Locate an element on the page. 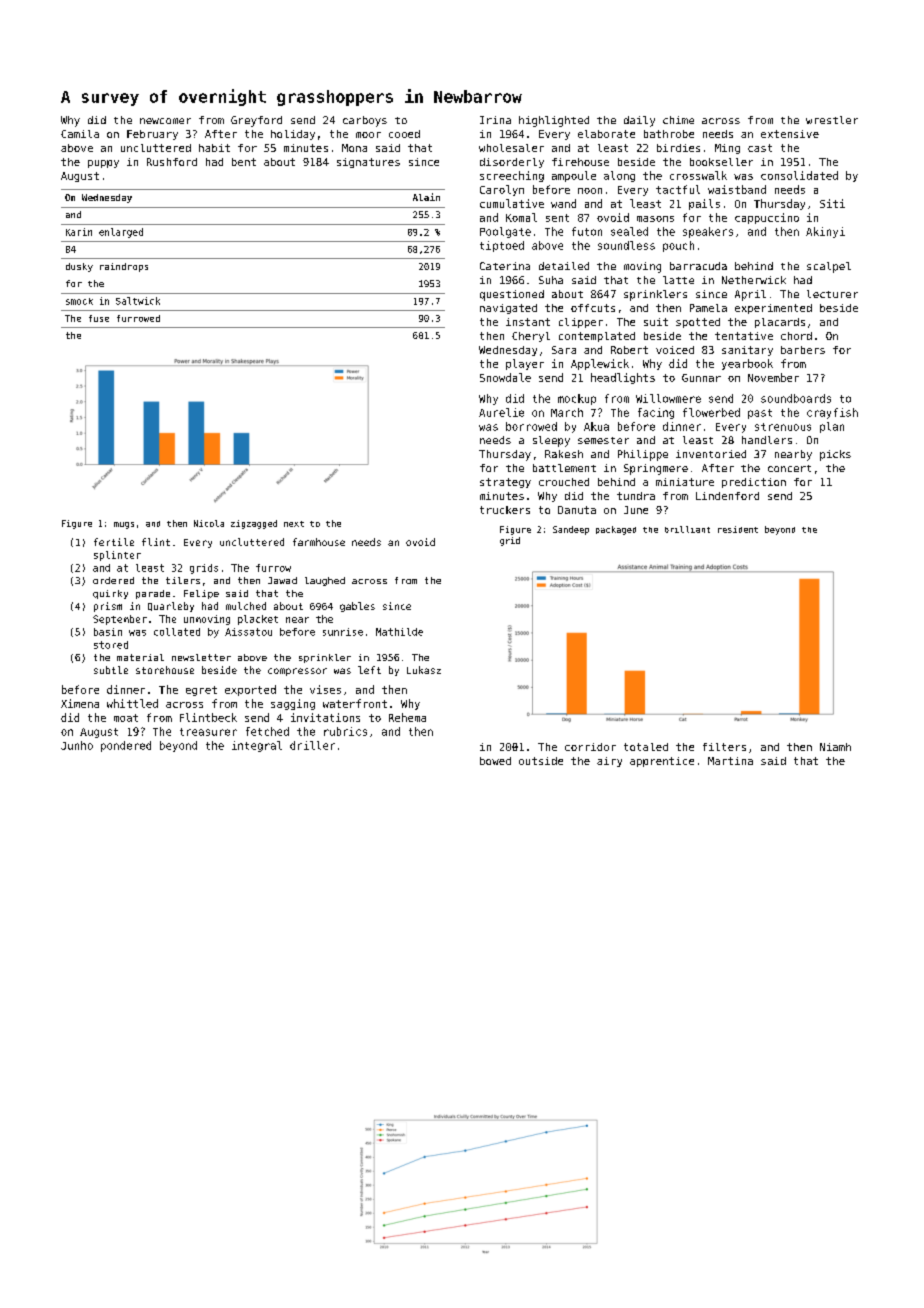 The image size is (924, 1308). filters is located at coordinates (724, 747).
